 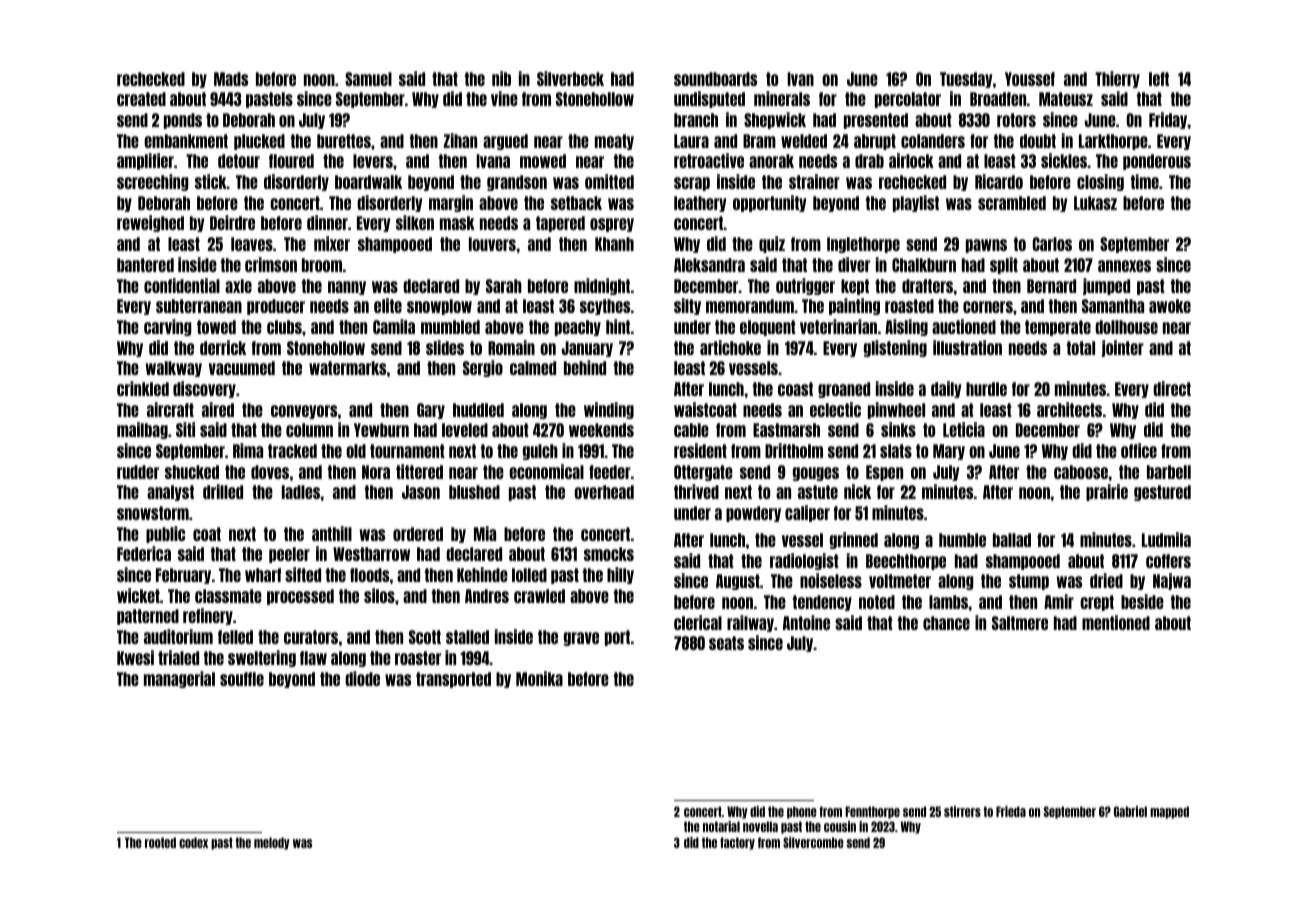 I want to click on factory, so click(x=737, y=843).
